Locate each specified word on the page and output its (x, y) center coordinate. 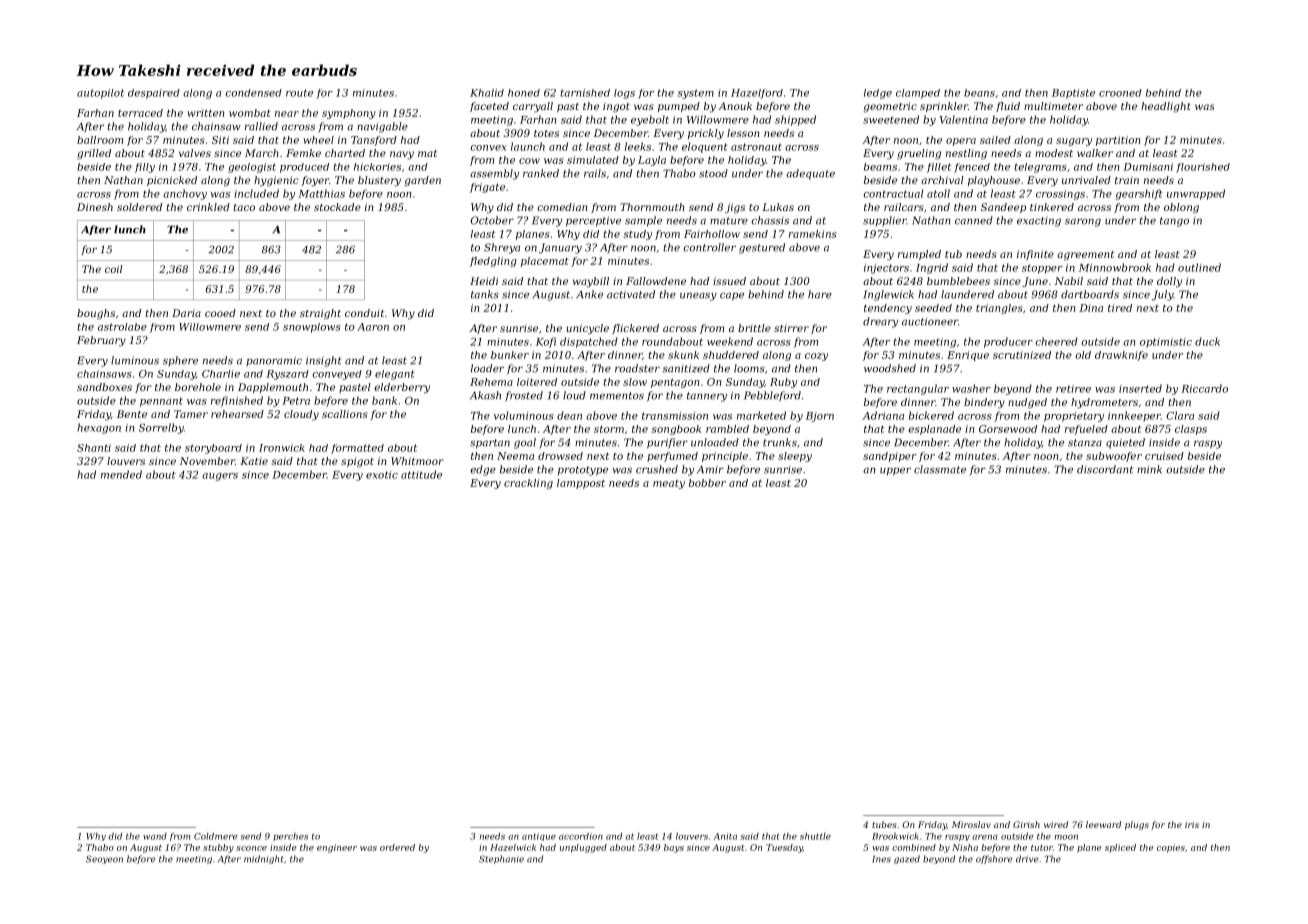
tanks (485, 294)
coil (113, 269)
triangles (999, 309)
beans (979, 93)
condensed (253, 93)
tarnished (585, 93)
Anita (725, 836)
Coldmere (215, 836)
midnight (264, 859)
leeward (1103, 824)
